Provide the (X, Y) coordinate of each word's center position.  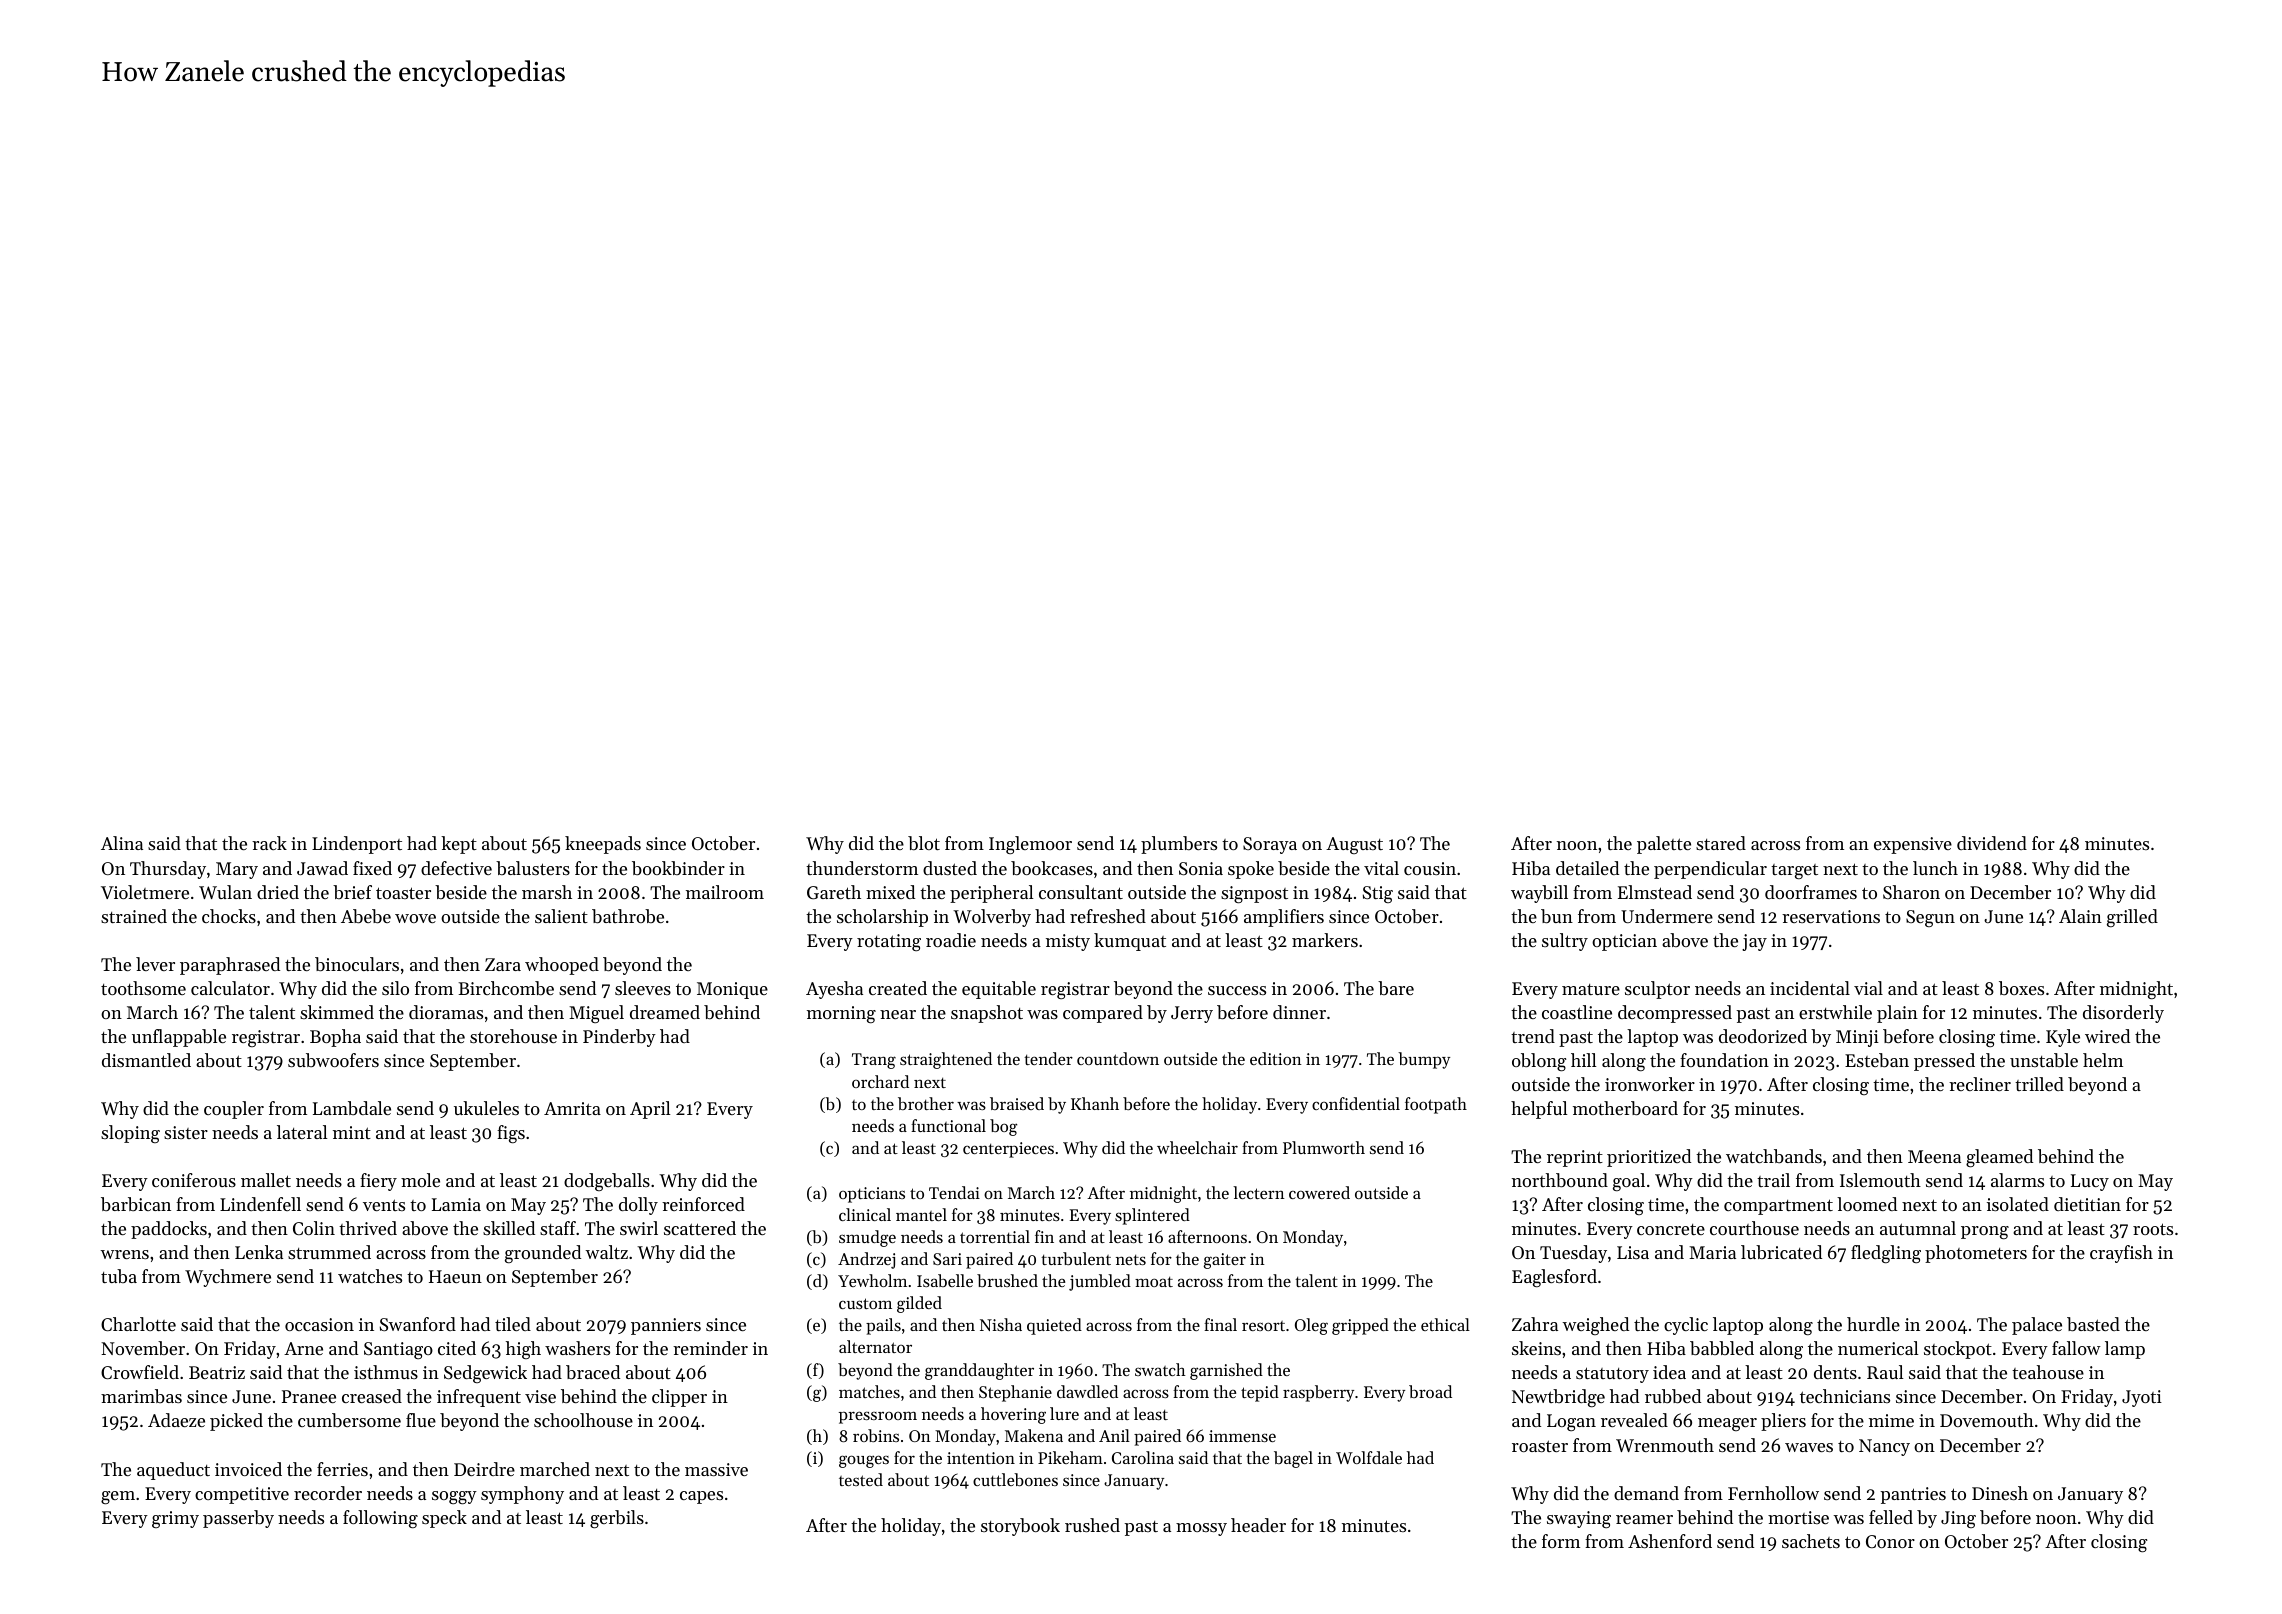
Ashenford (1670, 1541)
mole (420, 1180)
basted (2093, 1324)
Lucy (2090, 1182)
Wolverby (992, 918)
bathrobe (628, 916)
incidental (1810, 988)
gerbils (617, 1519)
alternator (875, 1346)
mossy (1201, 1529)
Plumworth (1324, 1147)
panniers (666, 1326)
